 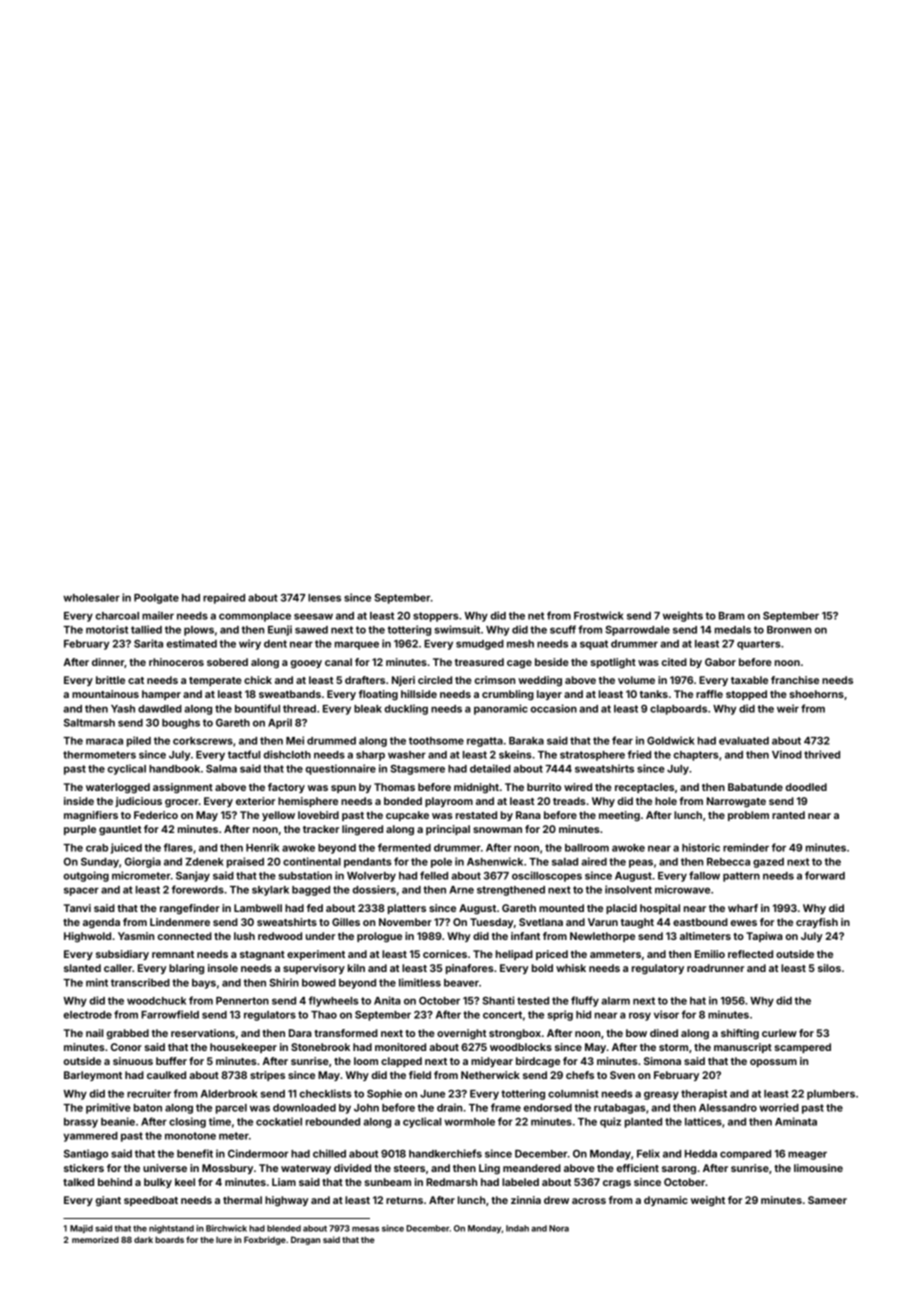 I want to click on sunbeam, so click(x=388, y=1182).
